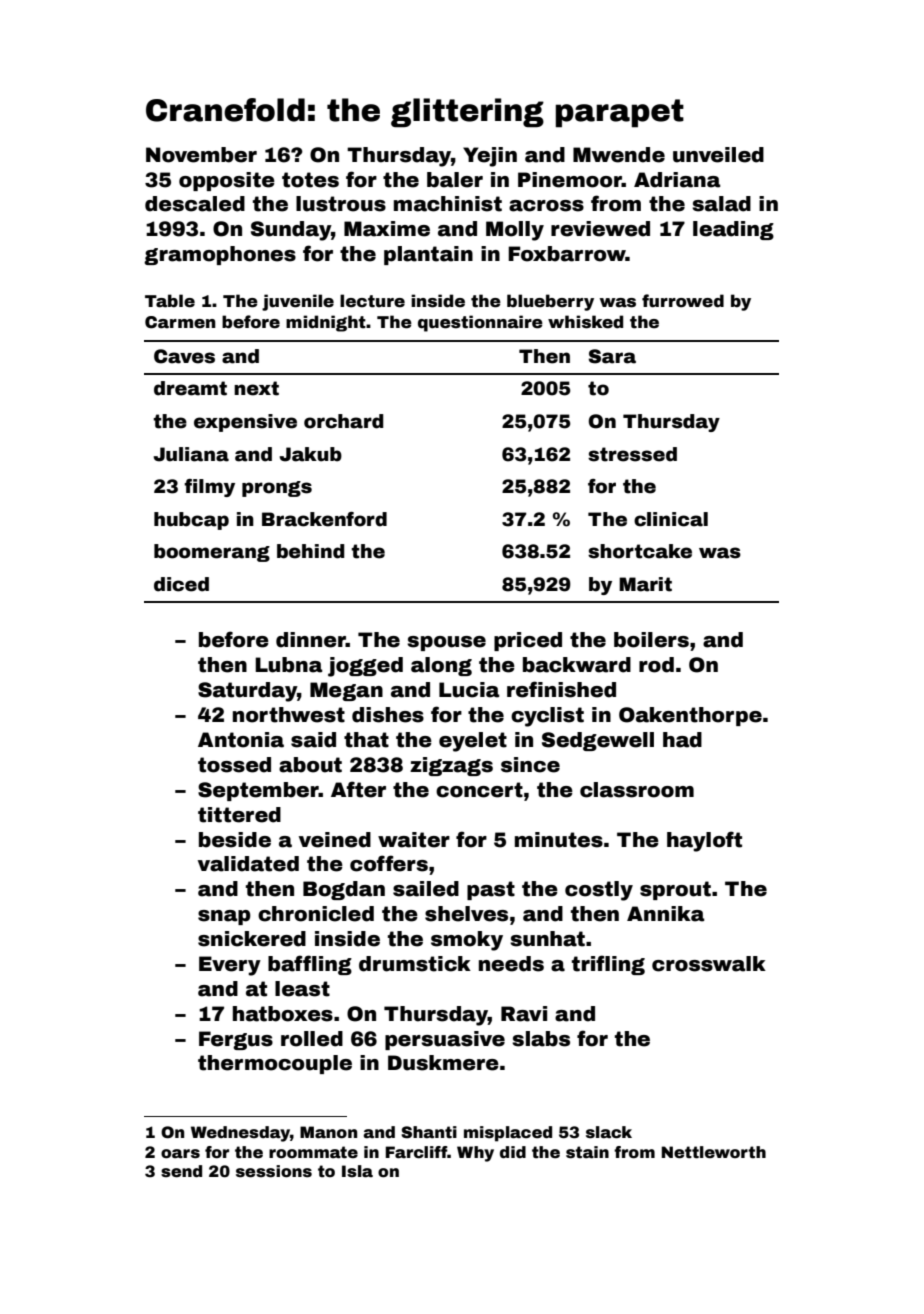  What do you see at coordinates (372, 301) in the screenshot?
I see `lecture` at bounding box center [372, 301].
